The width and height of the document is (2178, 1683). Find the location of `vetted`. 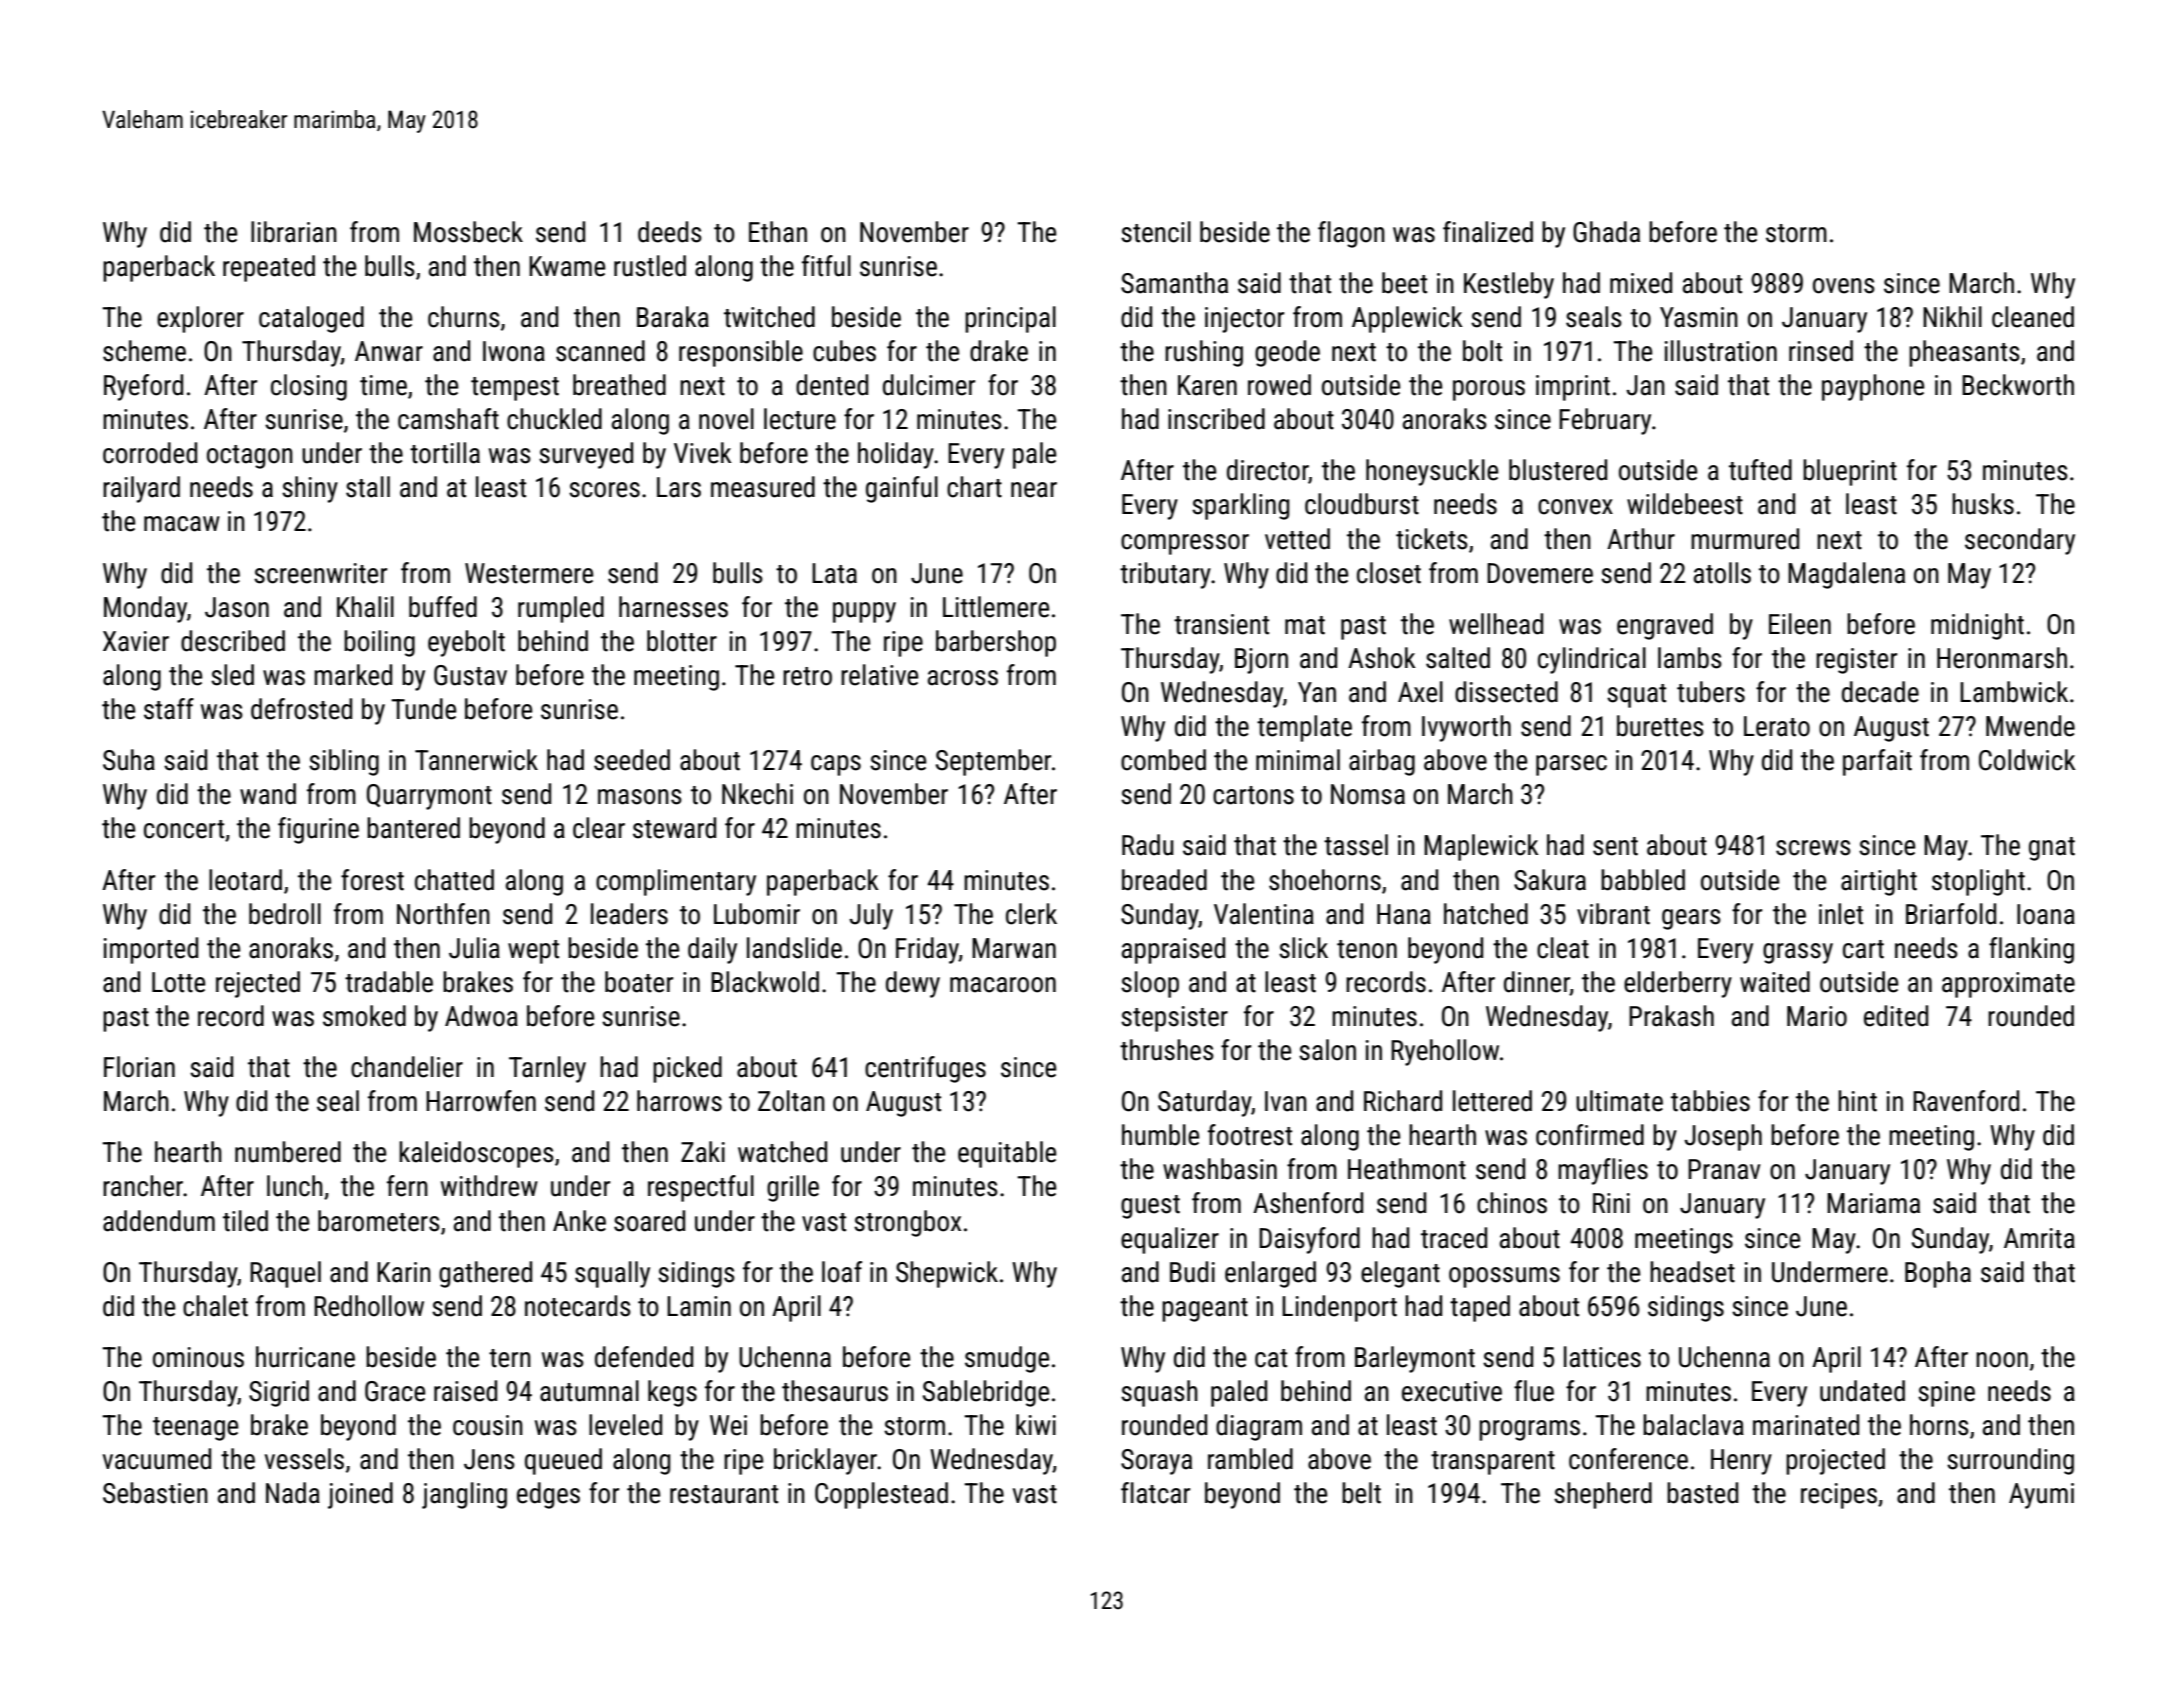

vetted is located at coordinates (1297, 539).
